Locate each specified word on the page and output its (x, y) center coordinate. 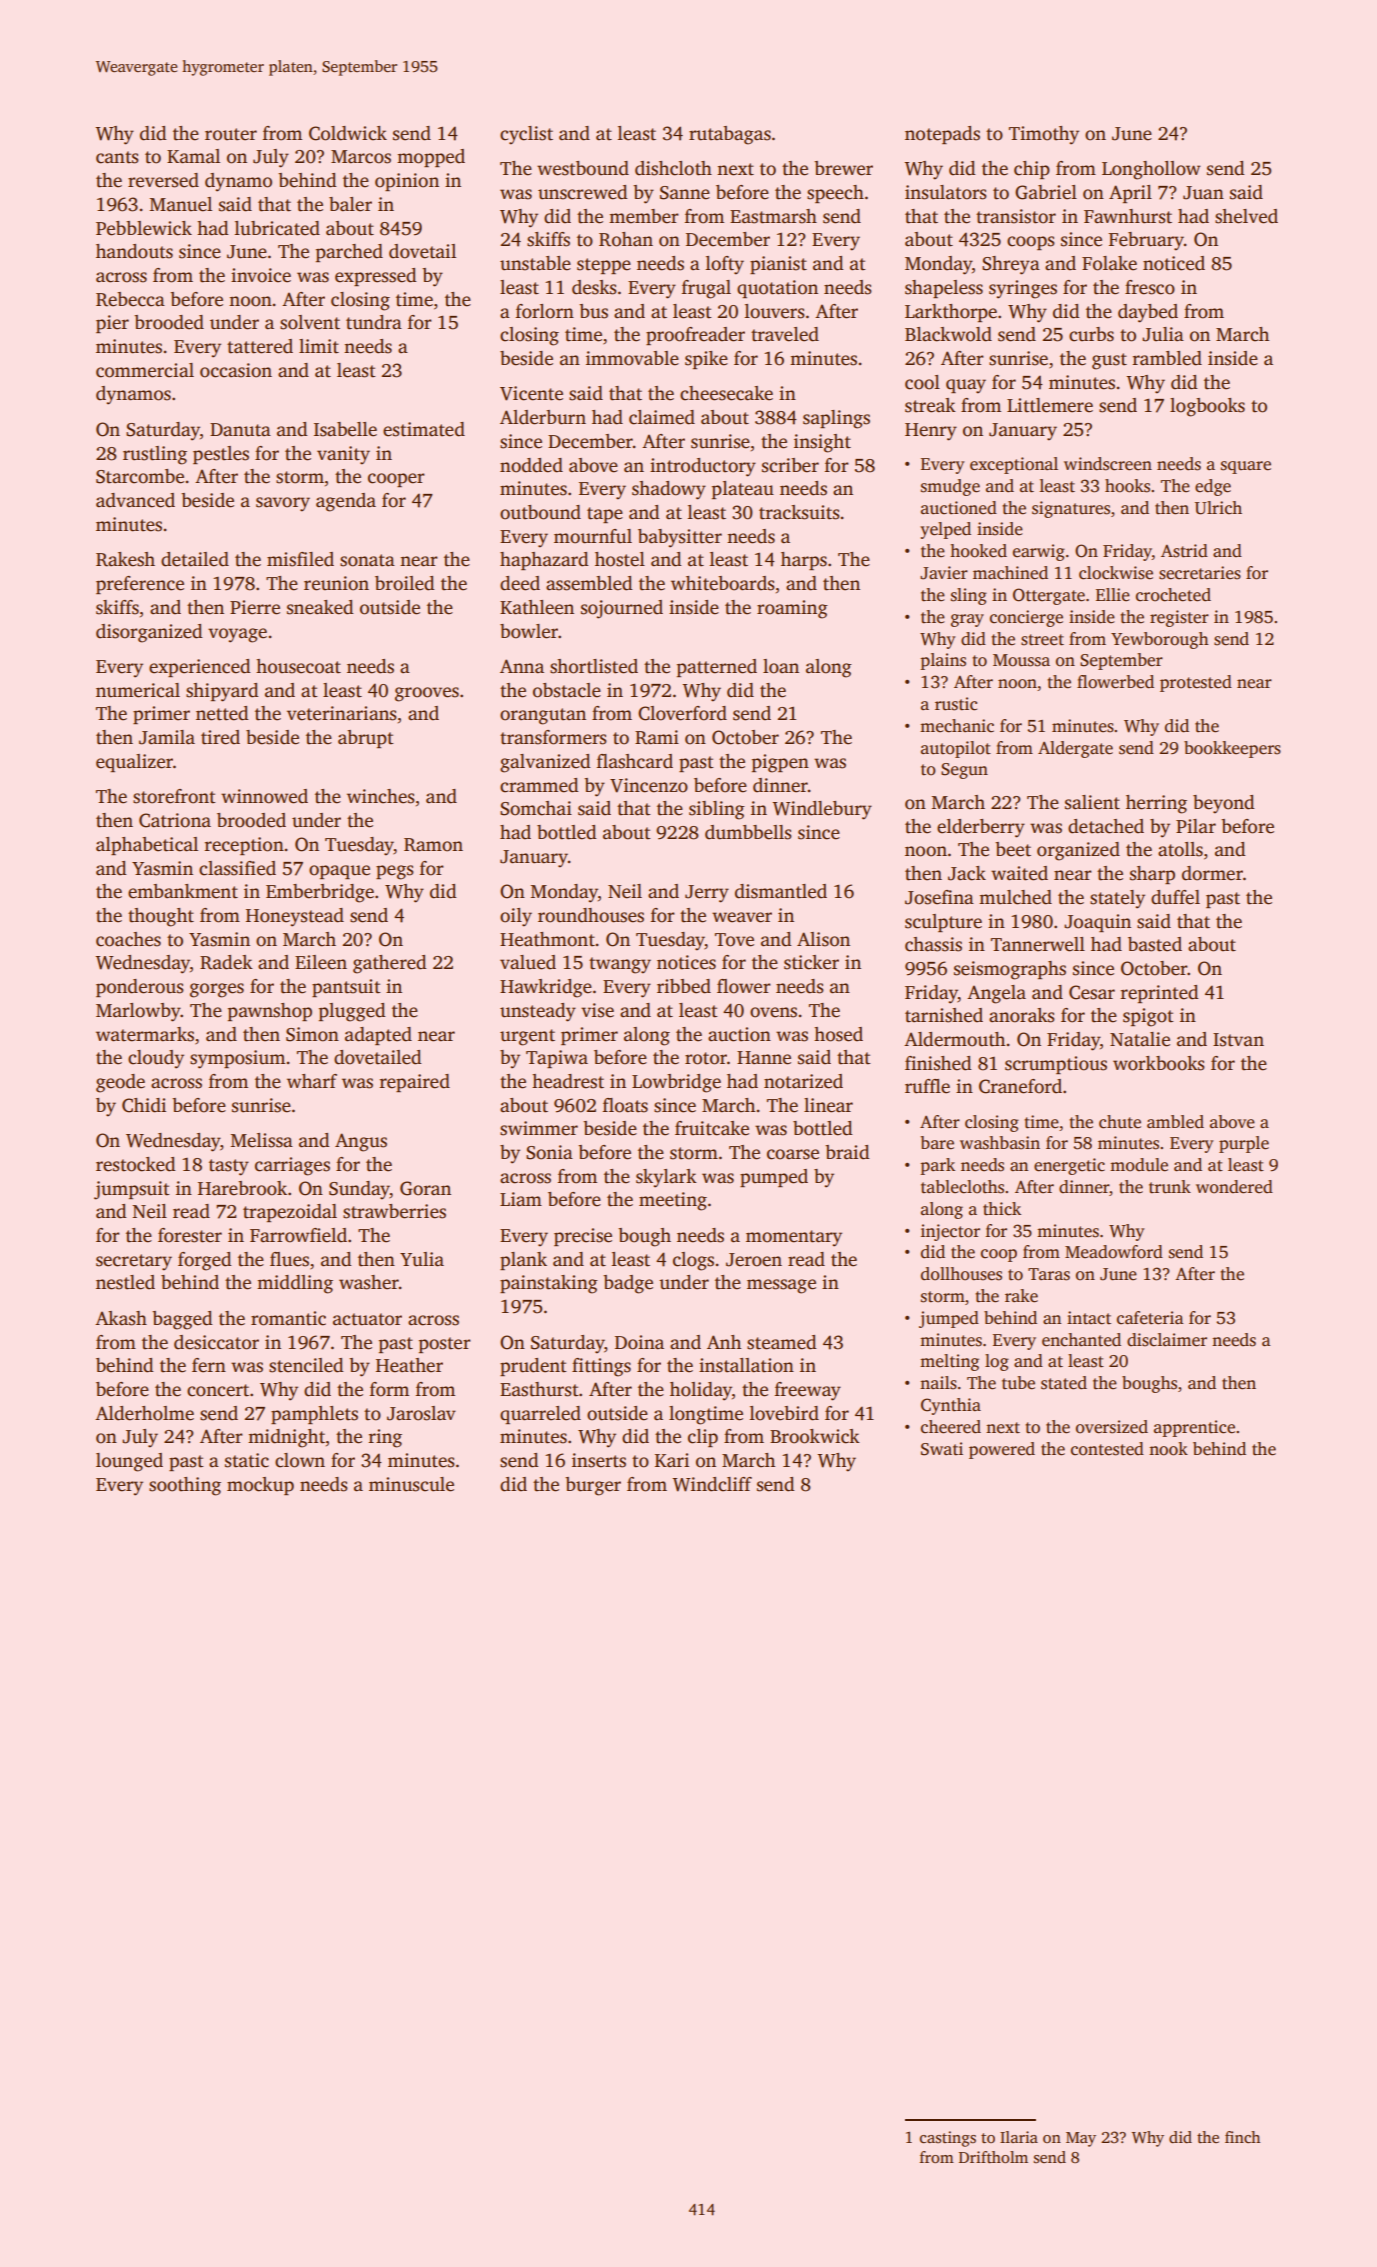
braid (847, 1152)
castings (948, 2139)
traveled (785, 334)
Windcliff (712, 1484)
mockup (260, 1486)
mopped (431, 158)
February (1146, 241)
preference (140, 585)
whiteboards (723, 583)
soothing (185, 1486)
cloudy (156, 1059)
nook (1168, 1449)
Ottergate (1049, 596)
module (1139, 1165)
